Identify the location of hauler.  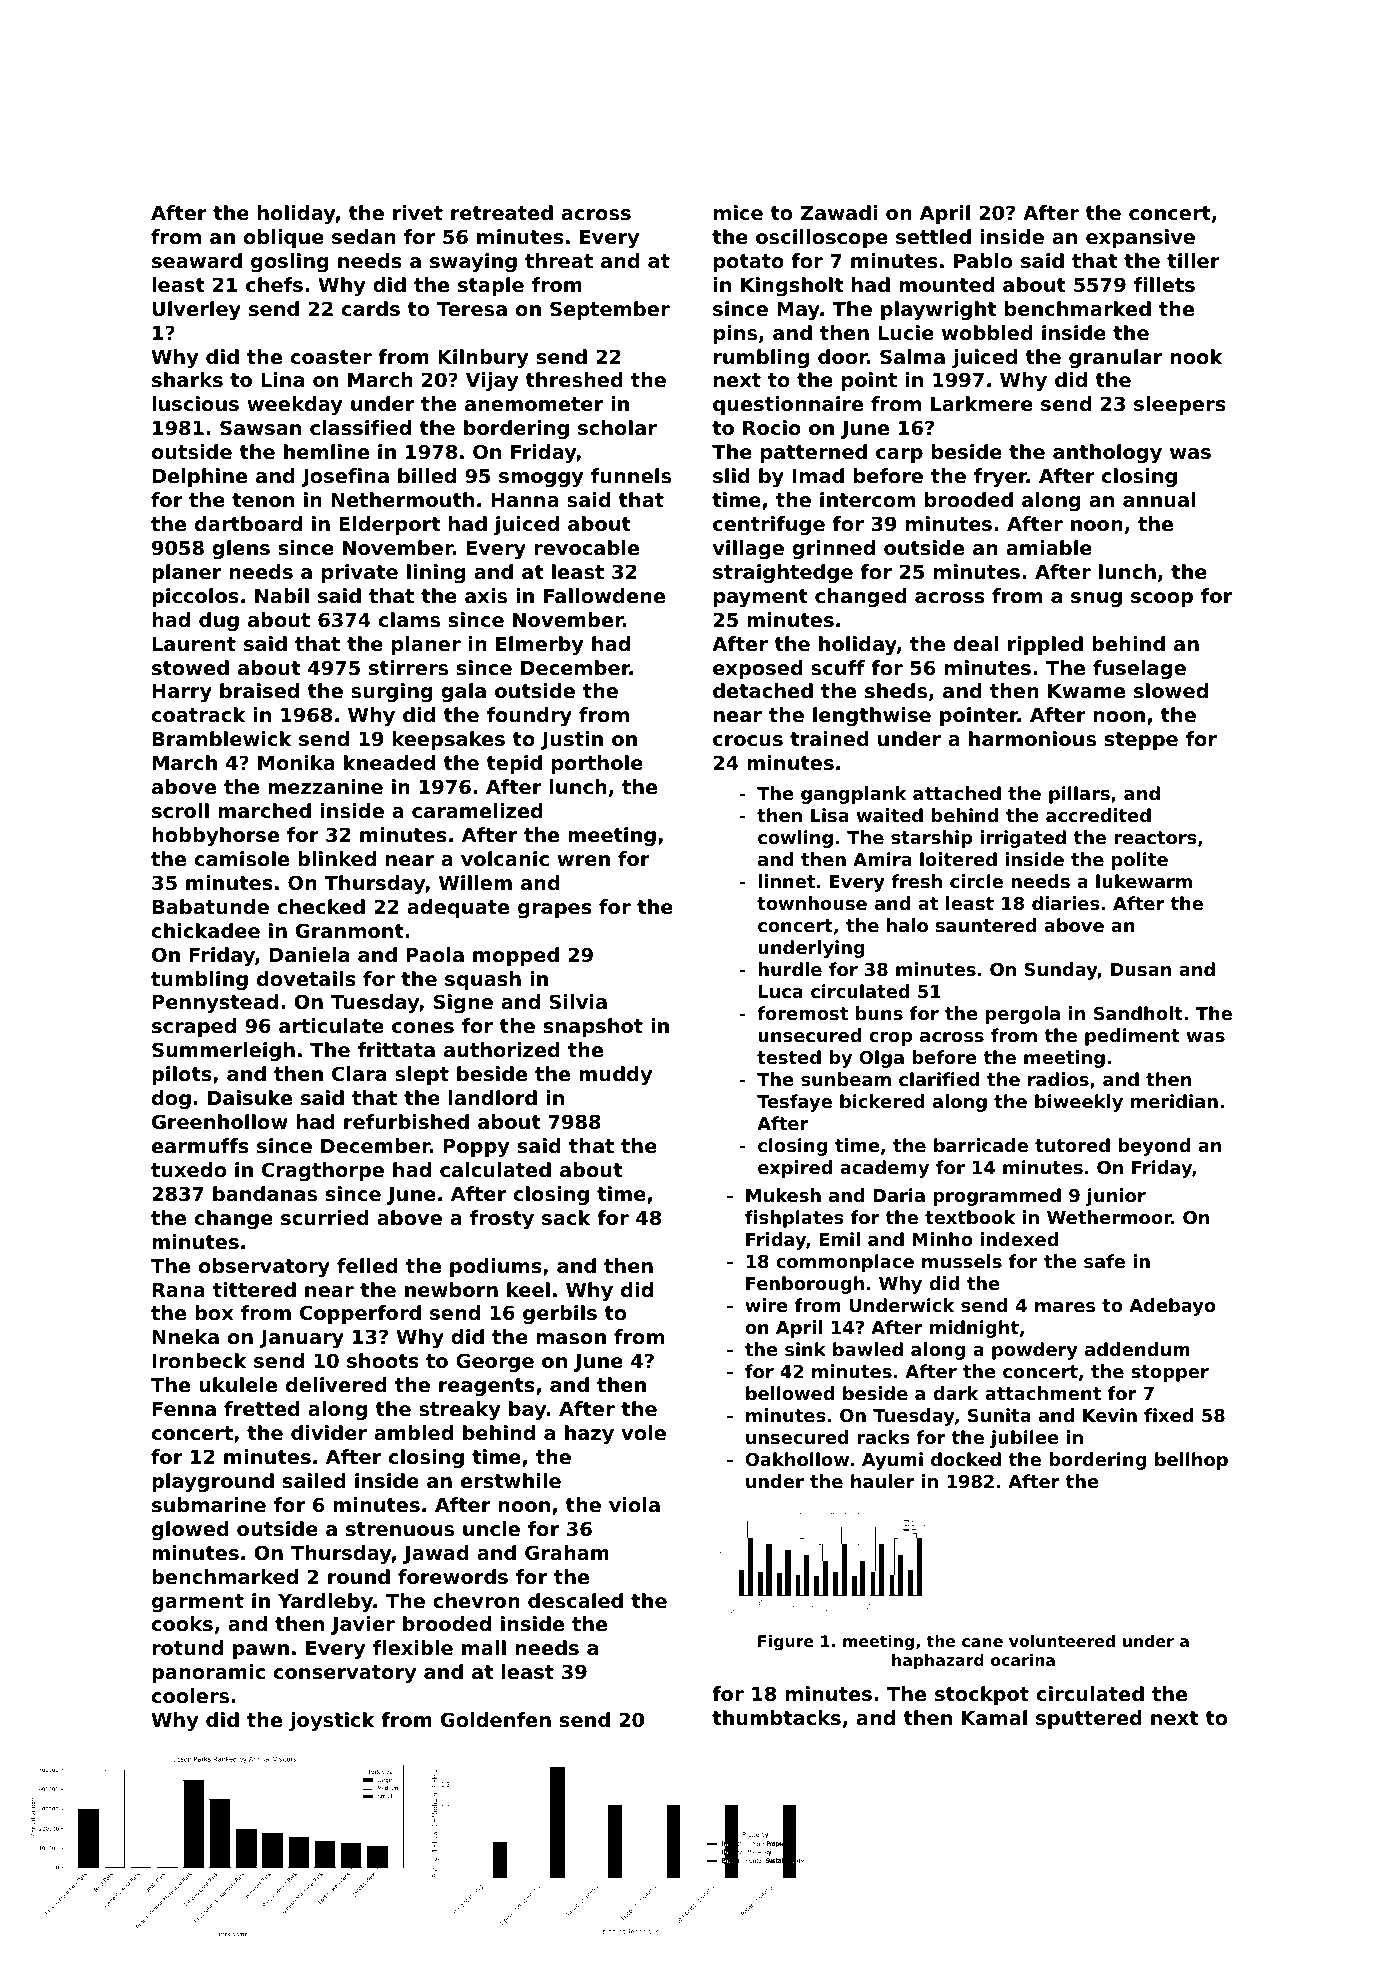
(883, 1481).
